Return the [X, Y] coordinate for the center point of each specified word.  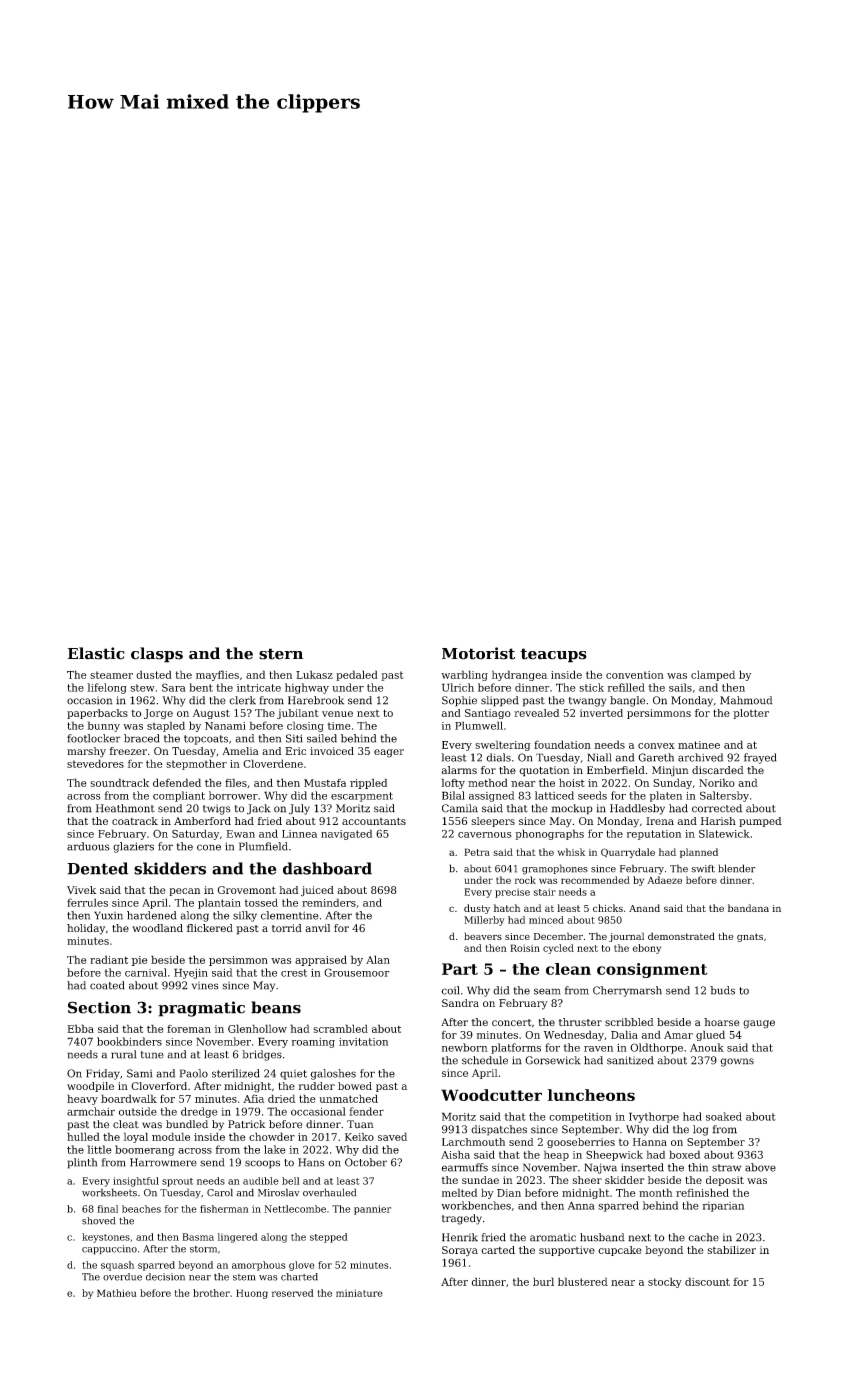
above [760, 1167]
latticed [554, 795]
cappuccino [109, 1250]
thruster [580, 1022]
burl [543, 1281]
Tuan [360, 1124]
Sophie [459, 701]
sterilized [236, 1073]
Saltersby [724, 796]
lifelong [107, 688]
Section [99, 1007]
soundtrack [119, 782]
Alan [378, 959]
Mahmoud [746, 700]
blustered [583, 1281]
